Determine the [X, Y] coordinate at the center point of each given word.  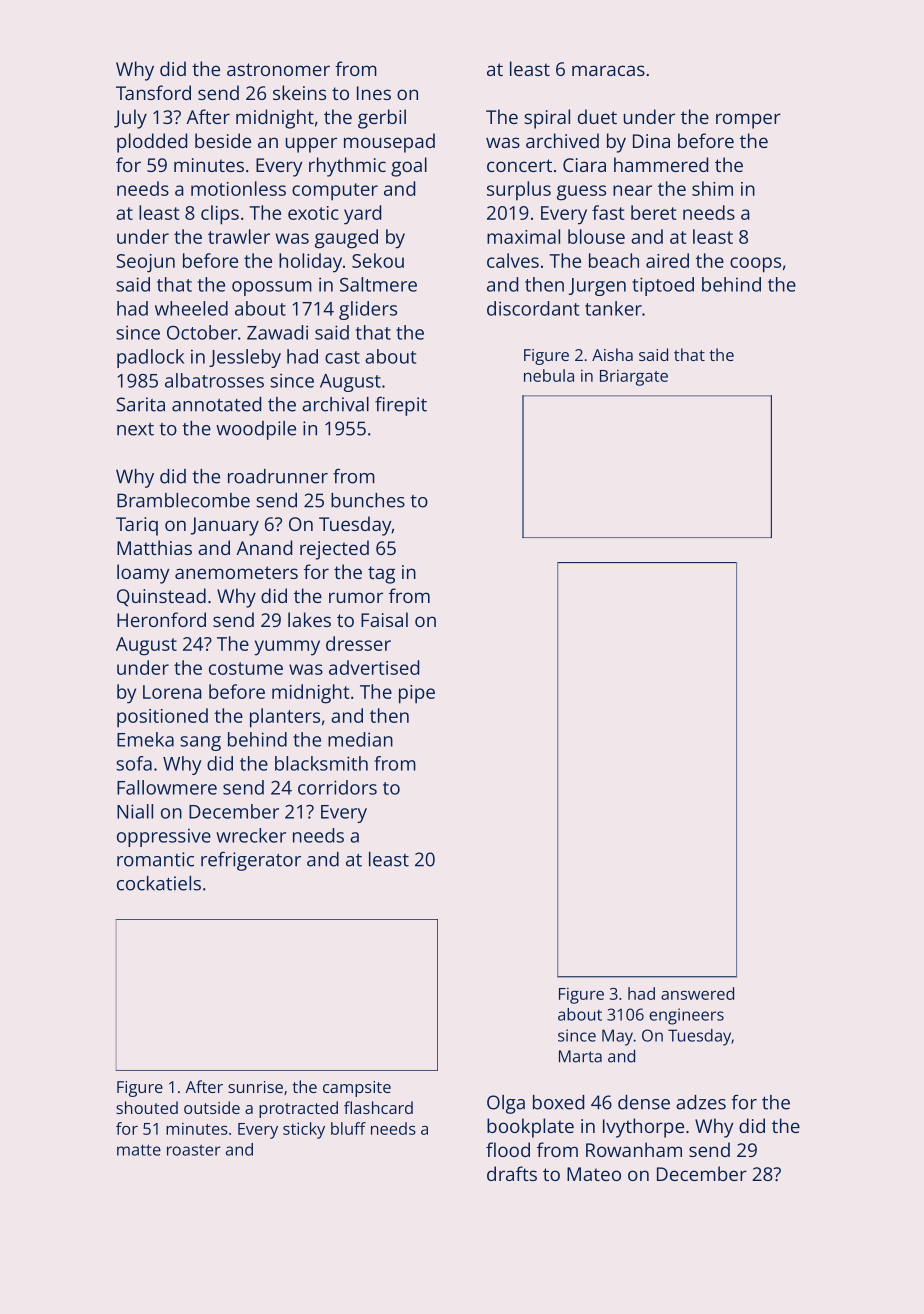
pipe [417, 694]
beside [223, 140]
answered [697, 993]
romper [748, 121]
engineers [686, 1016]
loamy [143, 574]
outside [212, 1107]
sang [200, 743]
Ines [374, 93]
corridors [337, 787]
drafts [512, 1173]
